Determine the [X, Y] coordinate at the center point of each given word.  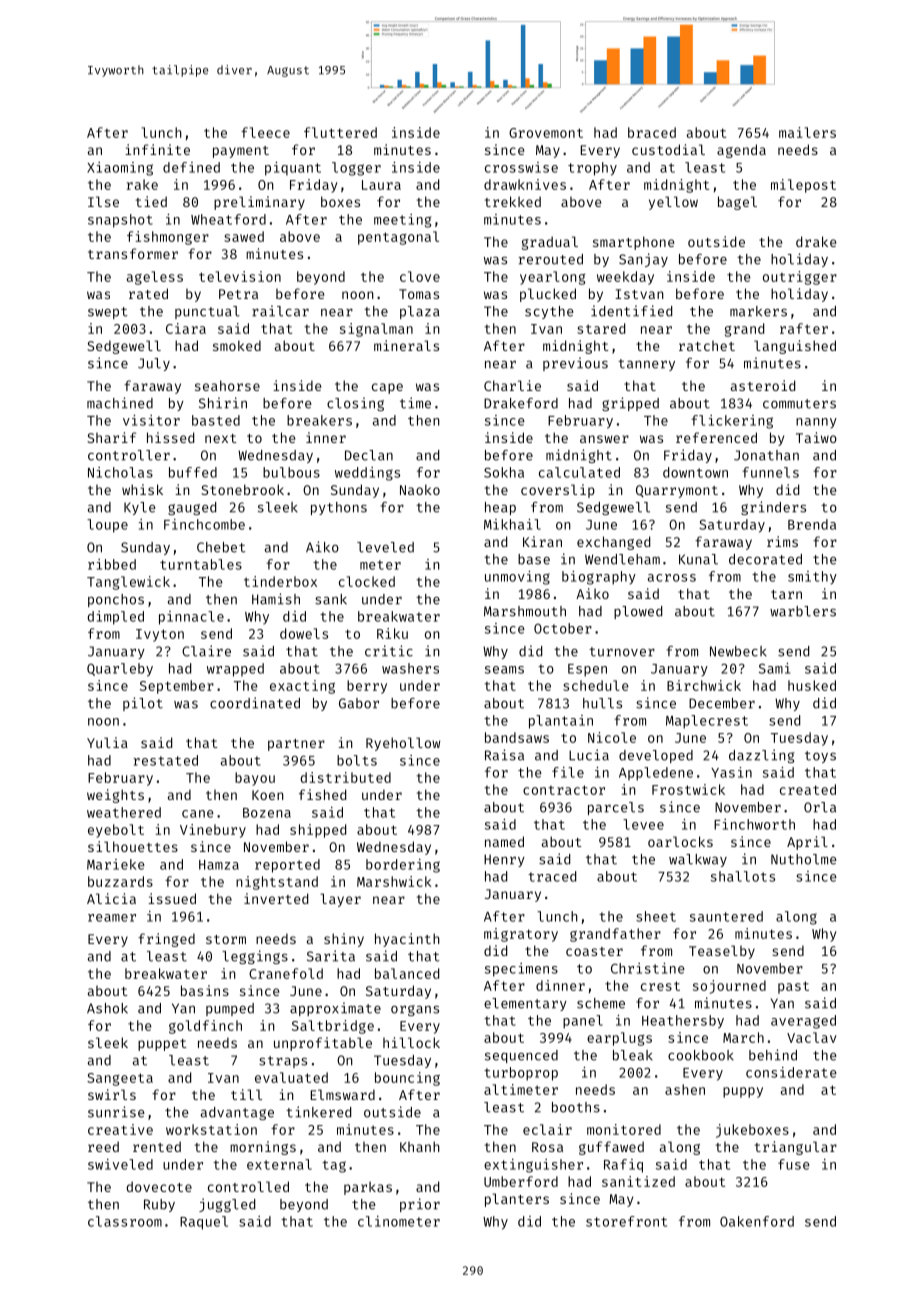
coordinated [255, 703]
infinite [157, 149]
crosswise [521, 167]
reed [103, 1146]
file [568, 772]
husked [812, 685]
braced [652, 132]
